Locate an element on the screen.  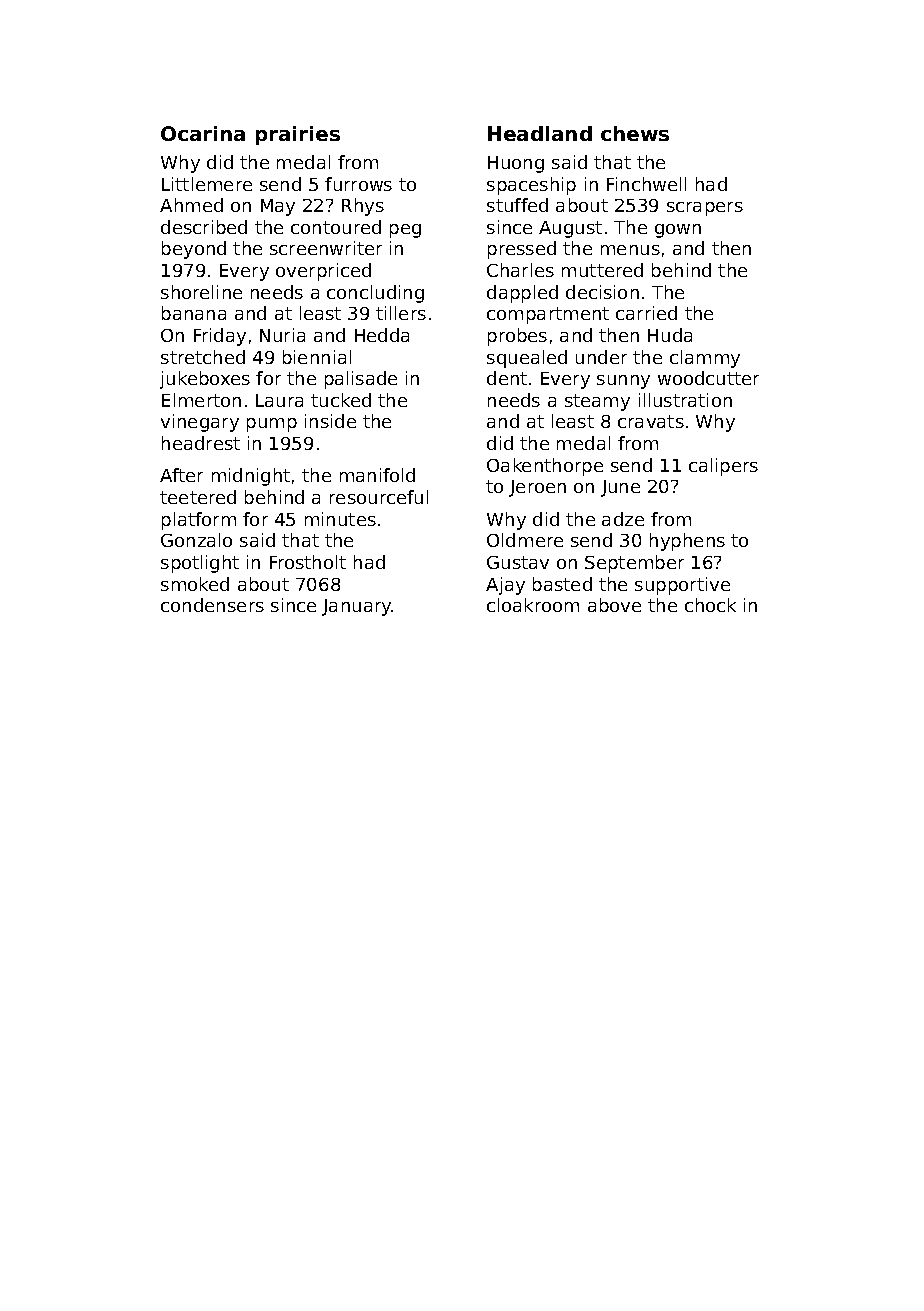
January is located at coordinates (357, 607).
